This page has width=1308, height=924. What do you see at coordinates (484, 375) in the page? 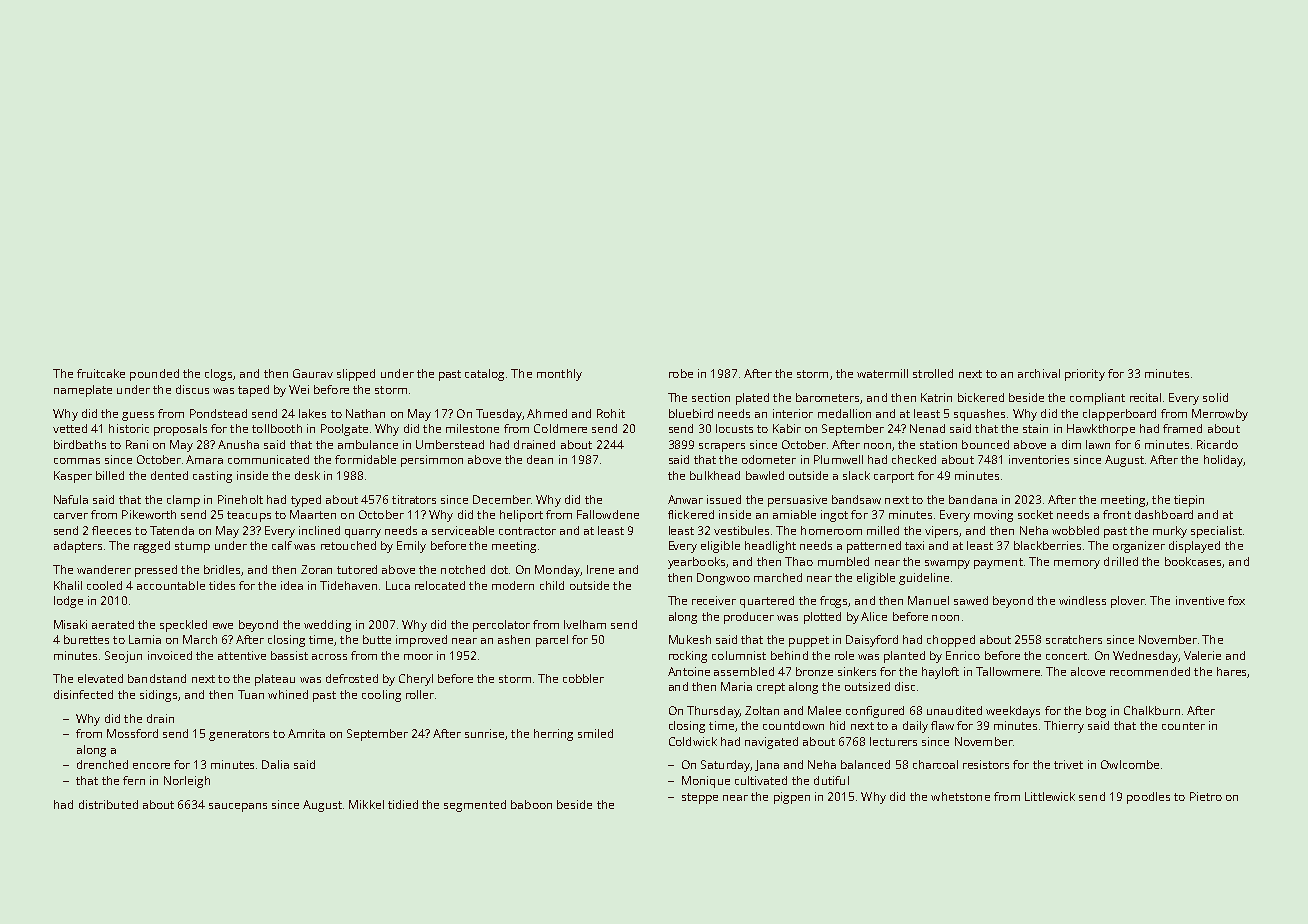
I see `catalog` at bounding box center [484, 375].
